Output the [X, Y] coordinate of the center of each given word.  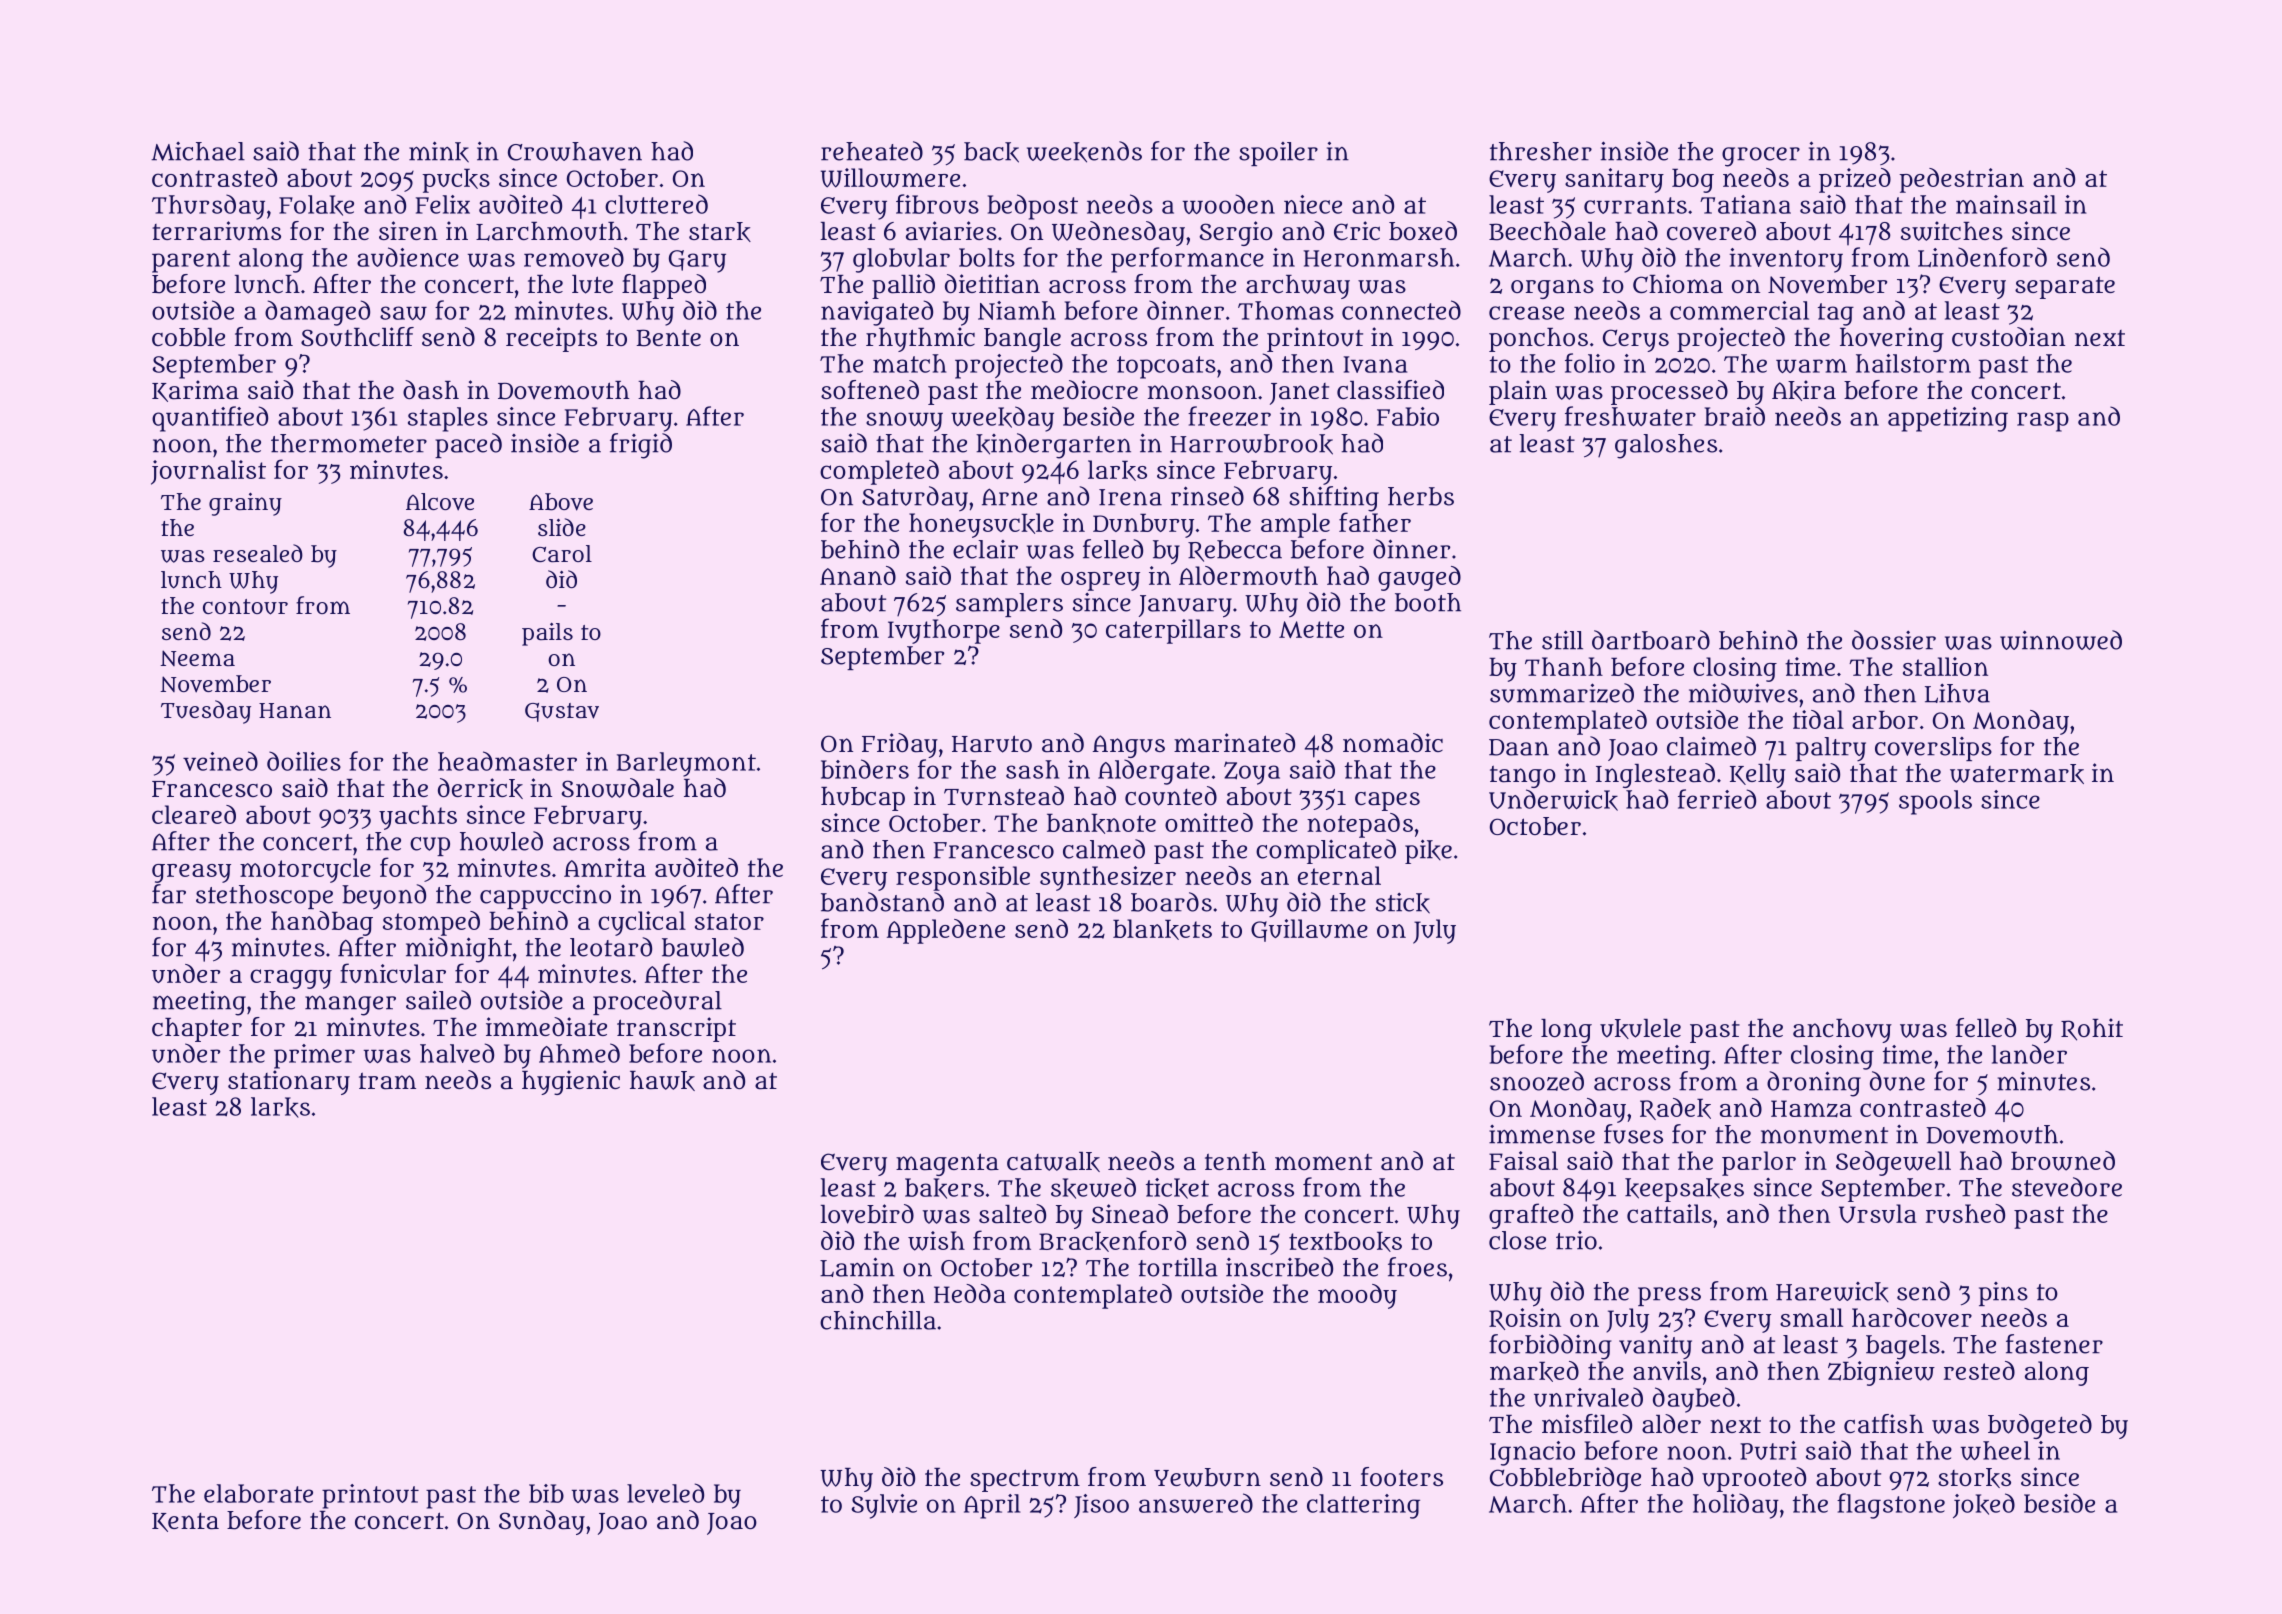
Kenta [185, 1522]
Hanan [295, 710]
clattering [1363, 1506]
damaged [317, 313]
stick [1403, 903]
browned [2063, 1161]
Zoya [1252, 773]
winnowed [2061, 640]
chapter [197, 1030]
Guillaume [1309, 930]
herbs [1421, 496]
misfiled [1587, 1423]
